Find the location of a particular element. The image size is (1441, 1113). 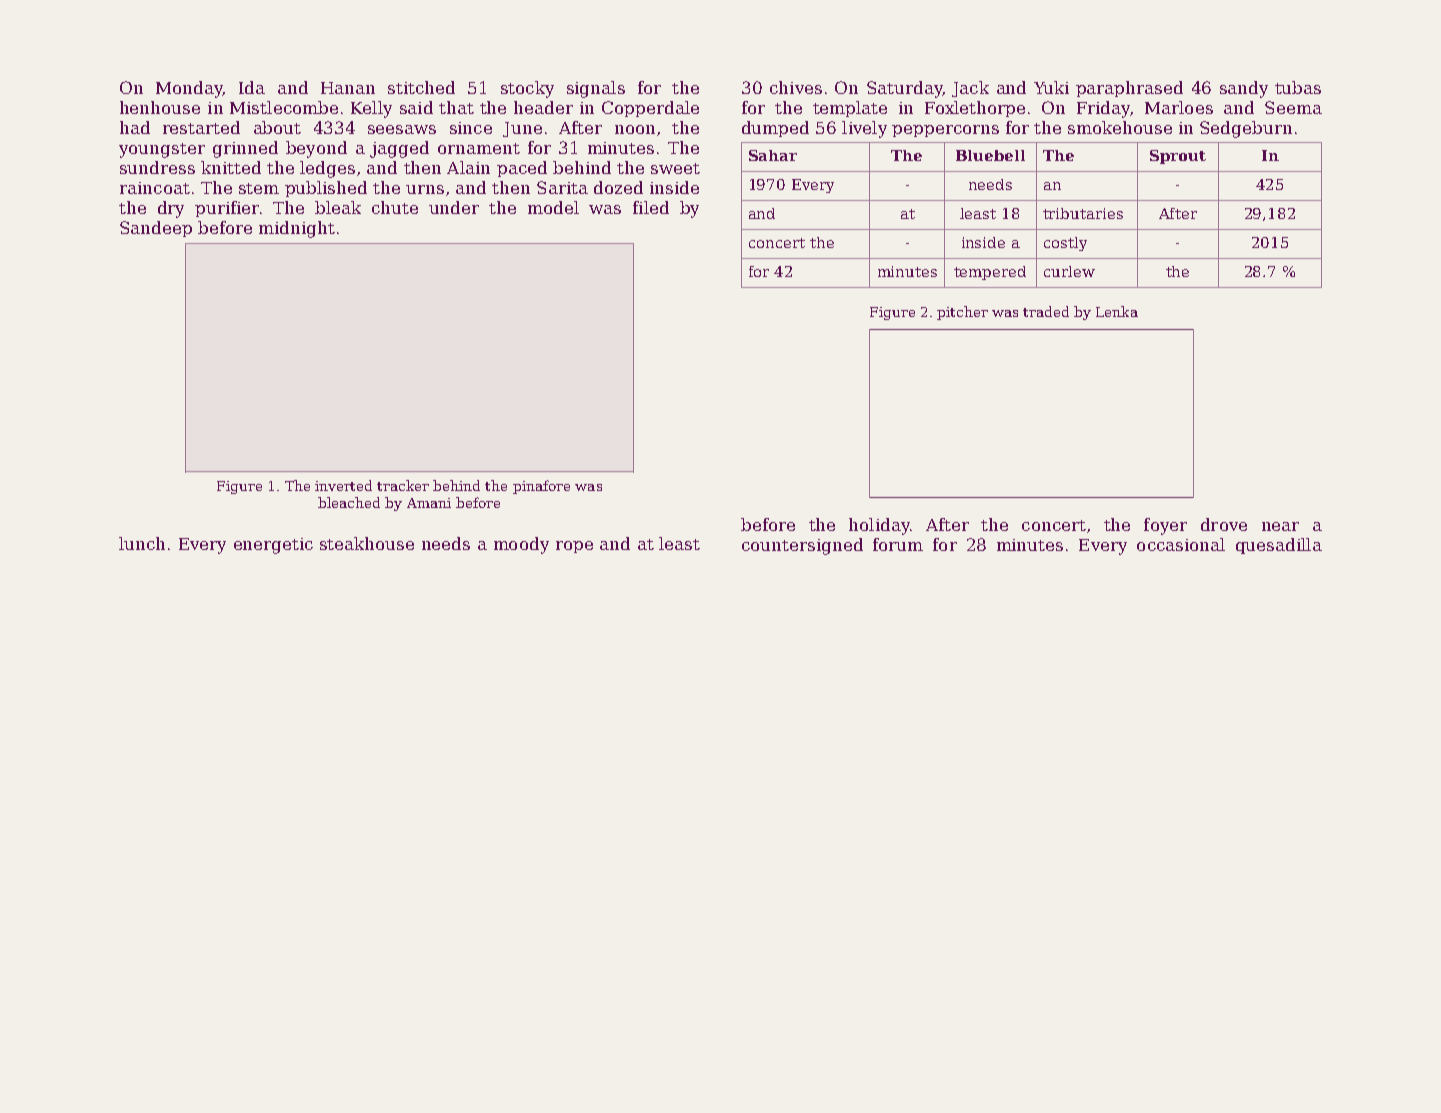

tubas is located at coordinates (1298, 87).
